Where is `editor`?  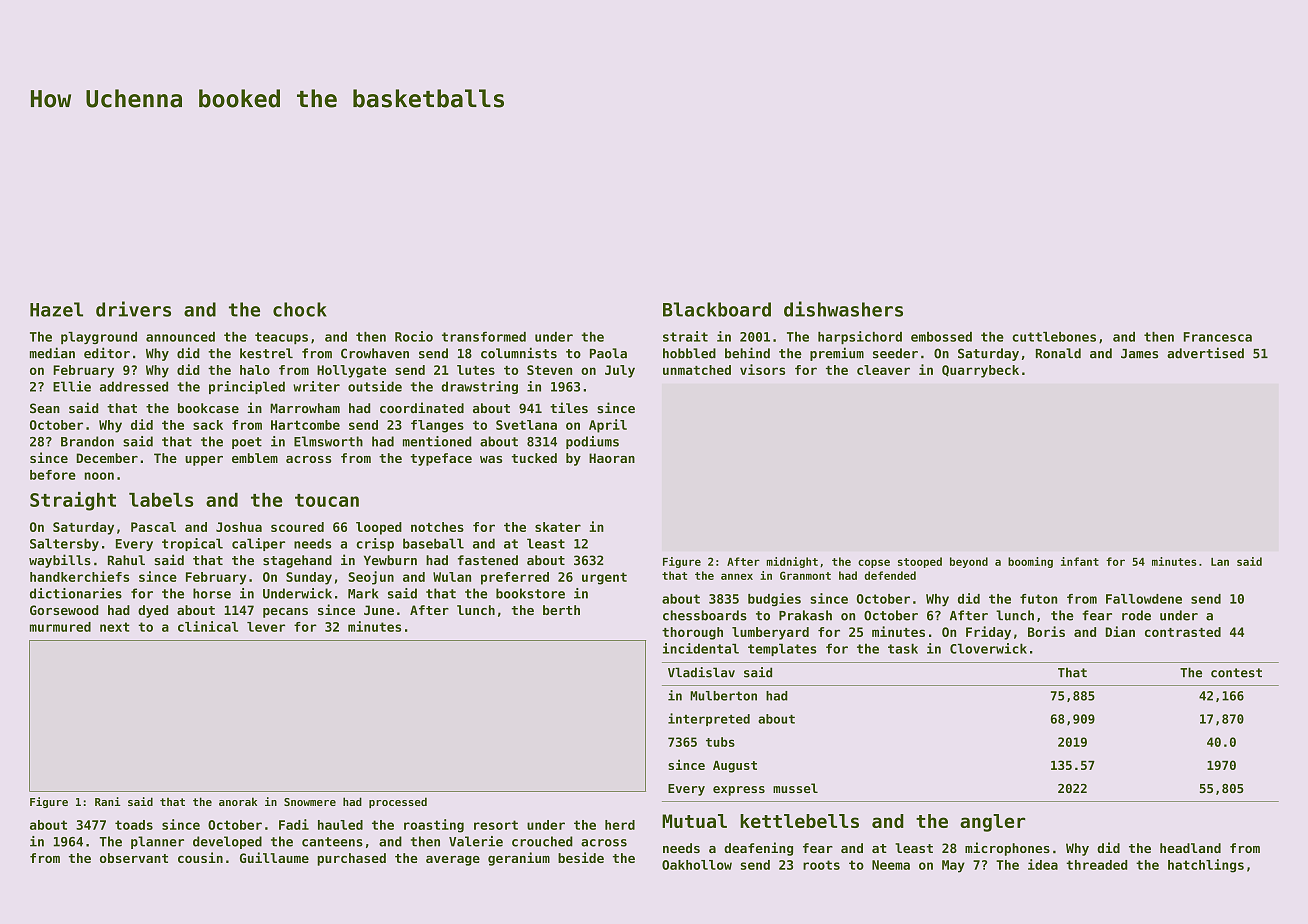
editor is located at coordinates (107, 353).
